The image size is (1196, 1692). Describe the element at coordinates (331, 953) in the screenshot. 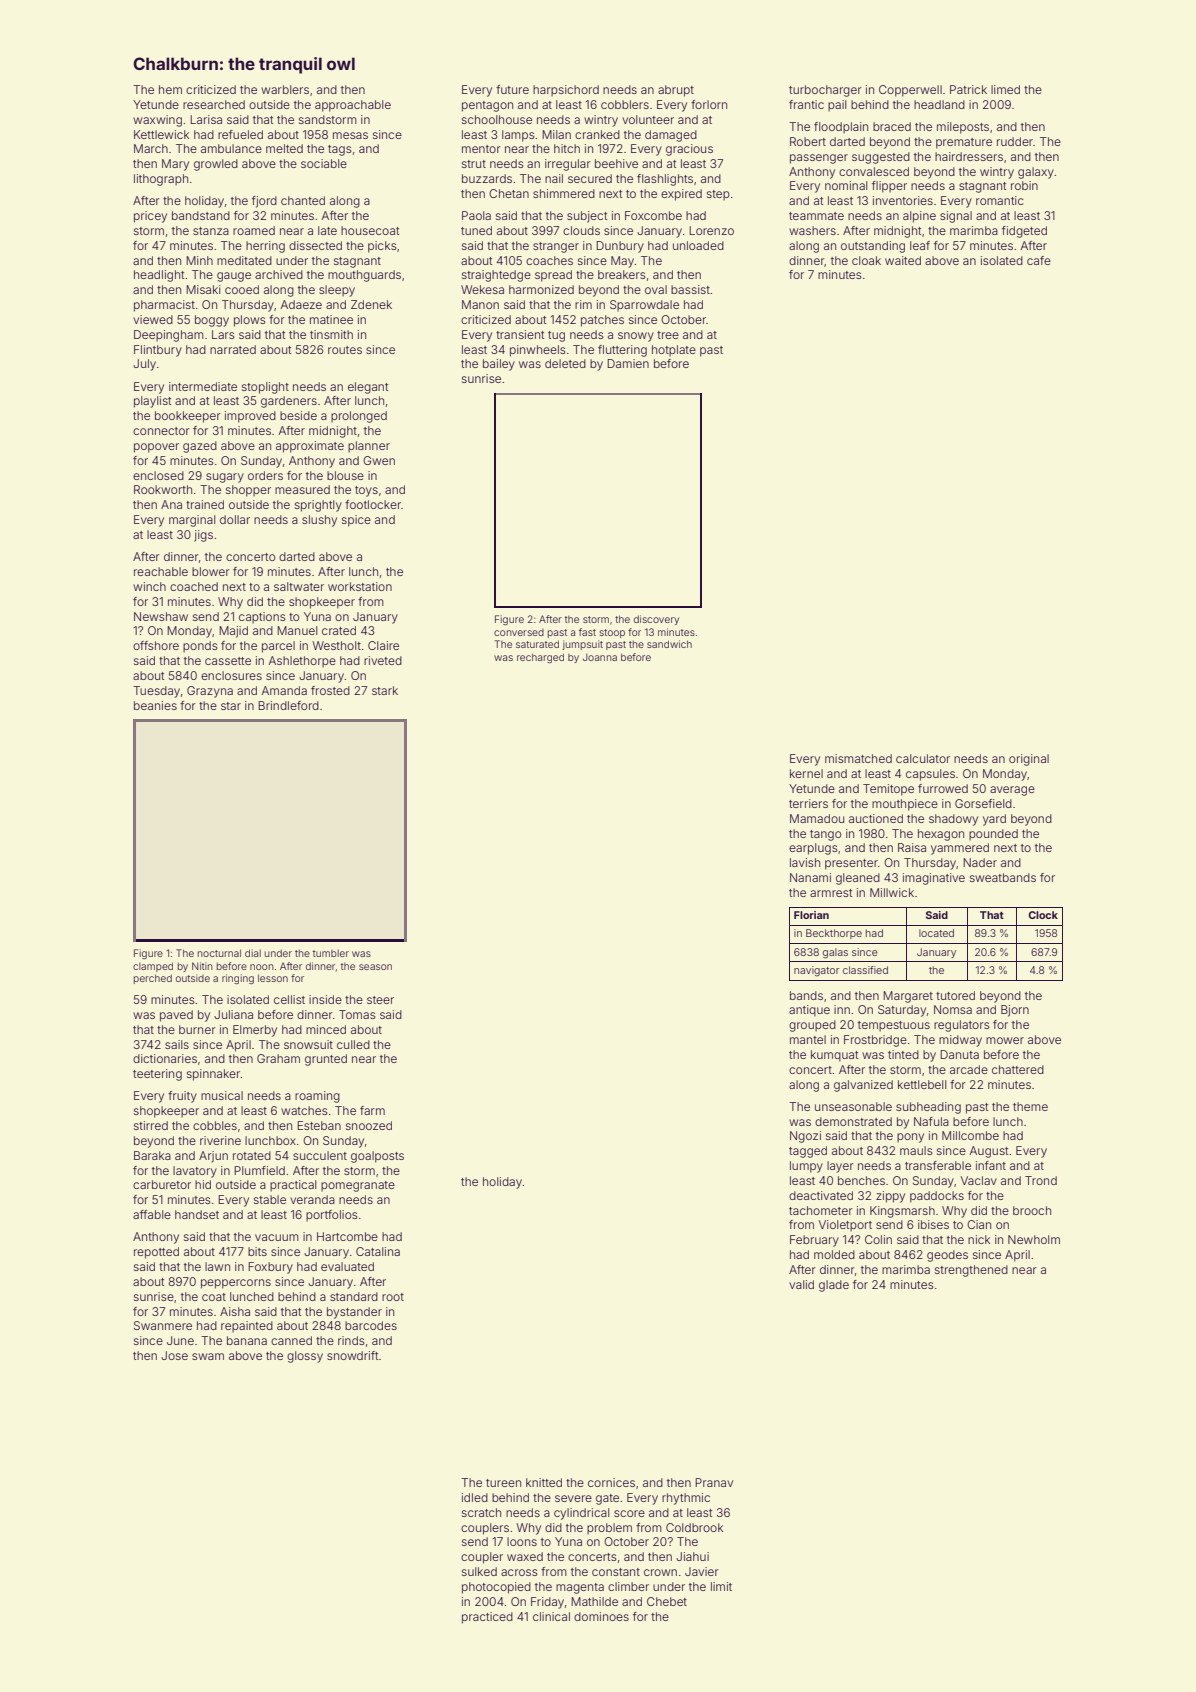

I see `tumbler` at that location.
